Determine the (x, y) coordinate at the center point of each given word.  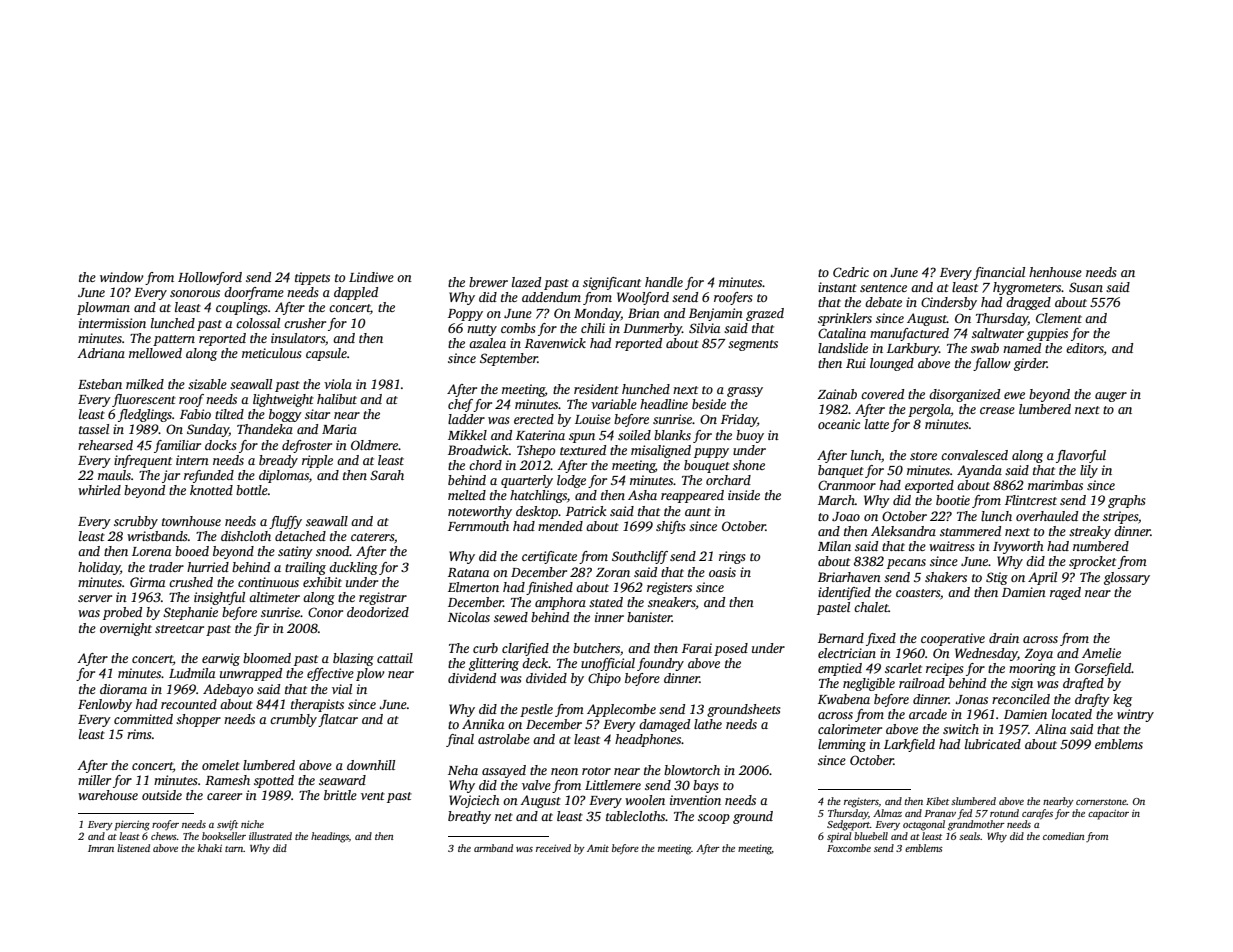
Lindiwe (371, 277)
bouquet (707, 466)
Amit (598, 848)
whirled (99, 490)
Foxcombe (849, 848)
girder (1030, 364)
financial (999, 273)
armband (493, 848)
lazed (526, 282)
